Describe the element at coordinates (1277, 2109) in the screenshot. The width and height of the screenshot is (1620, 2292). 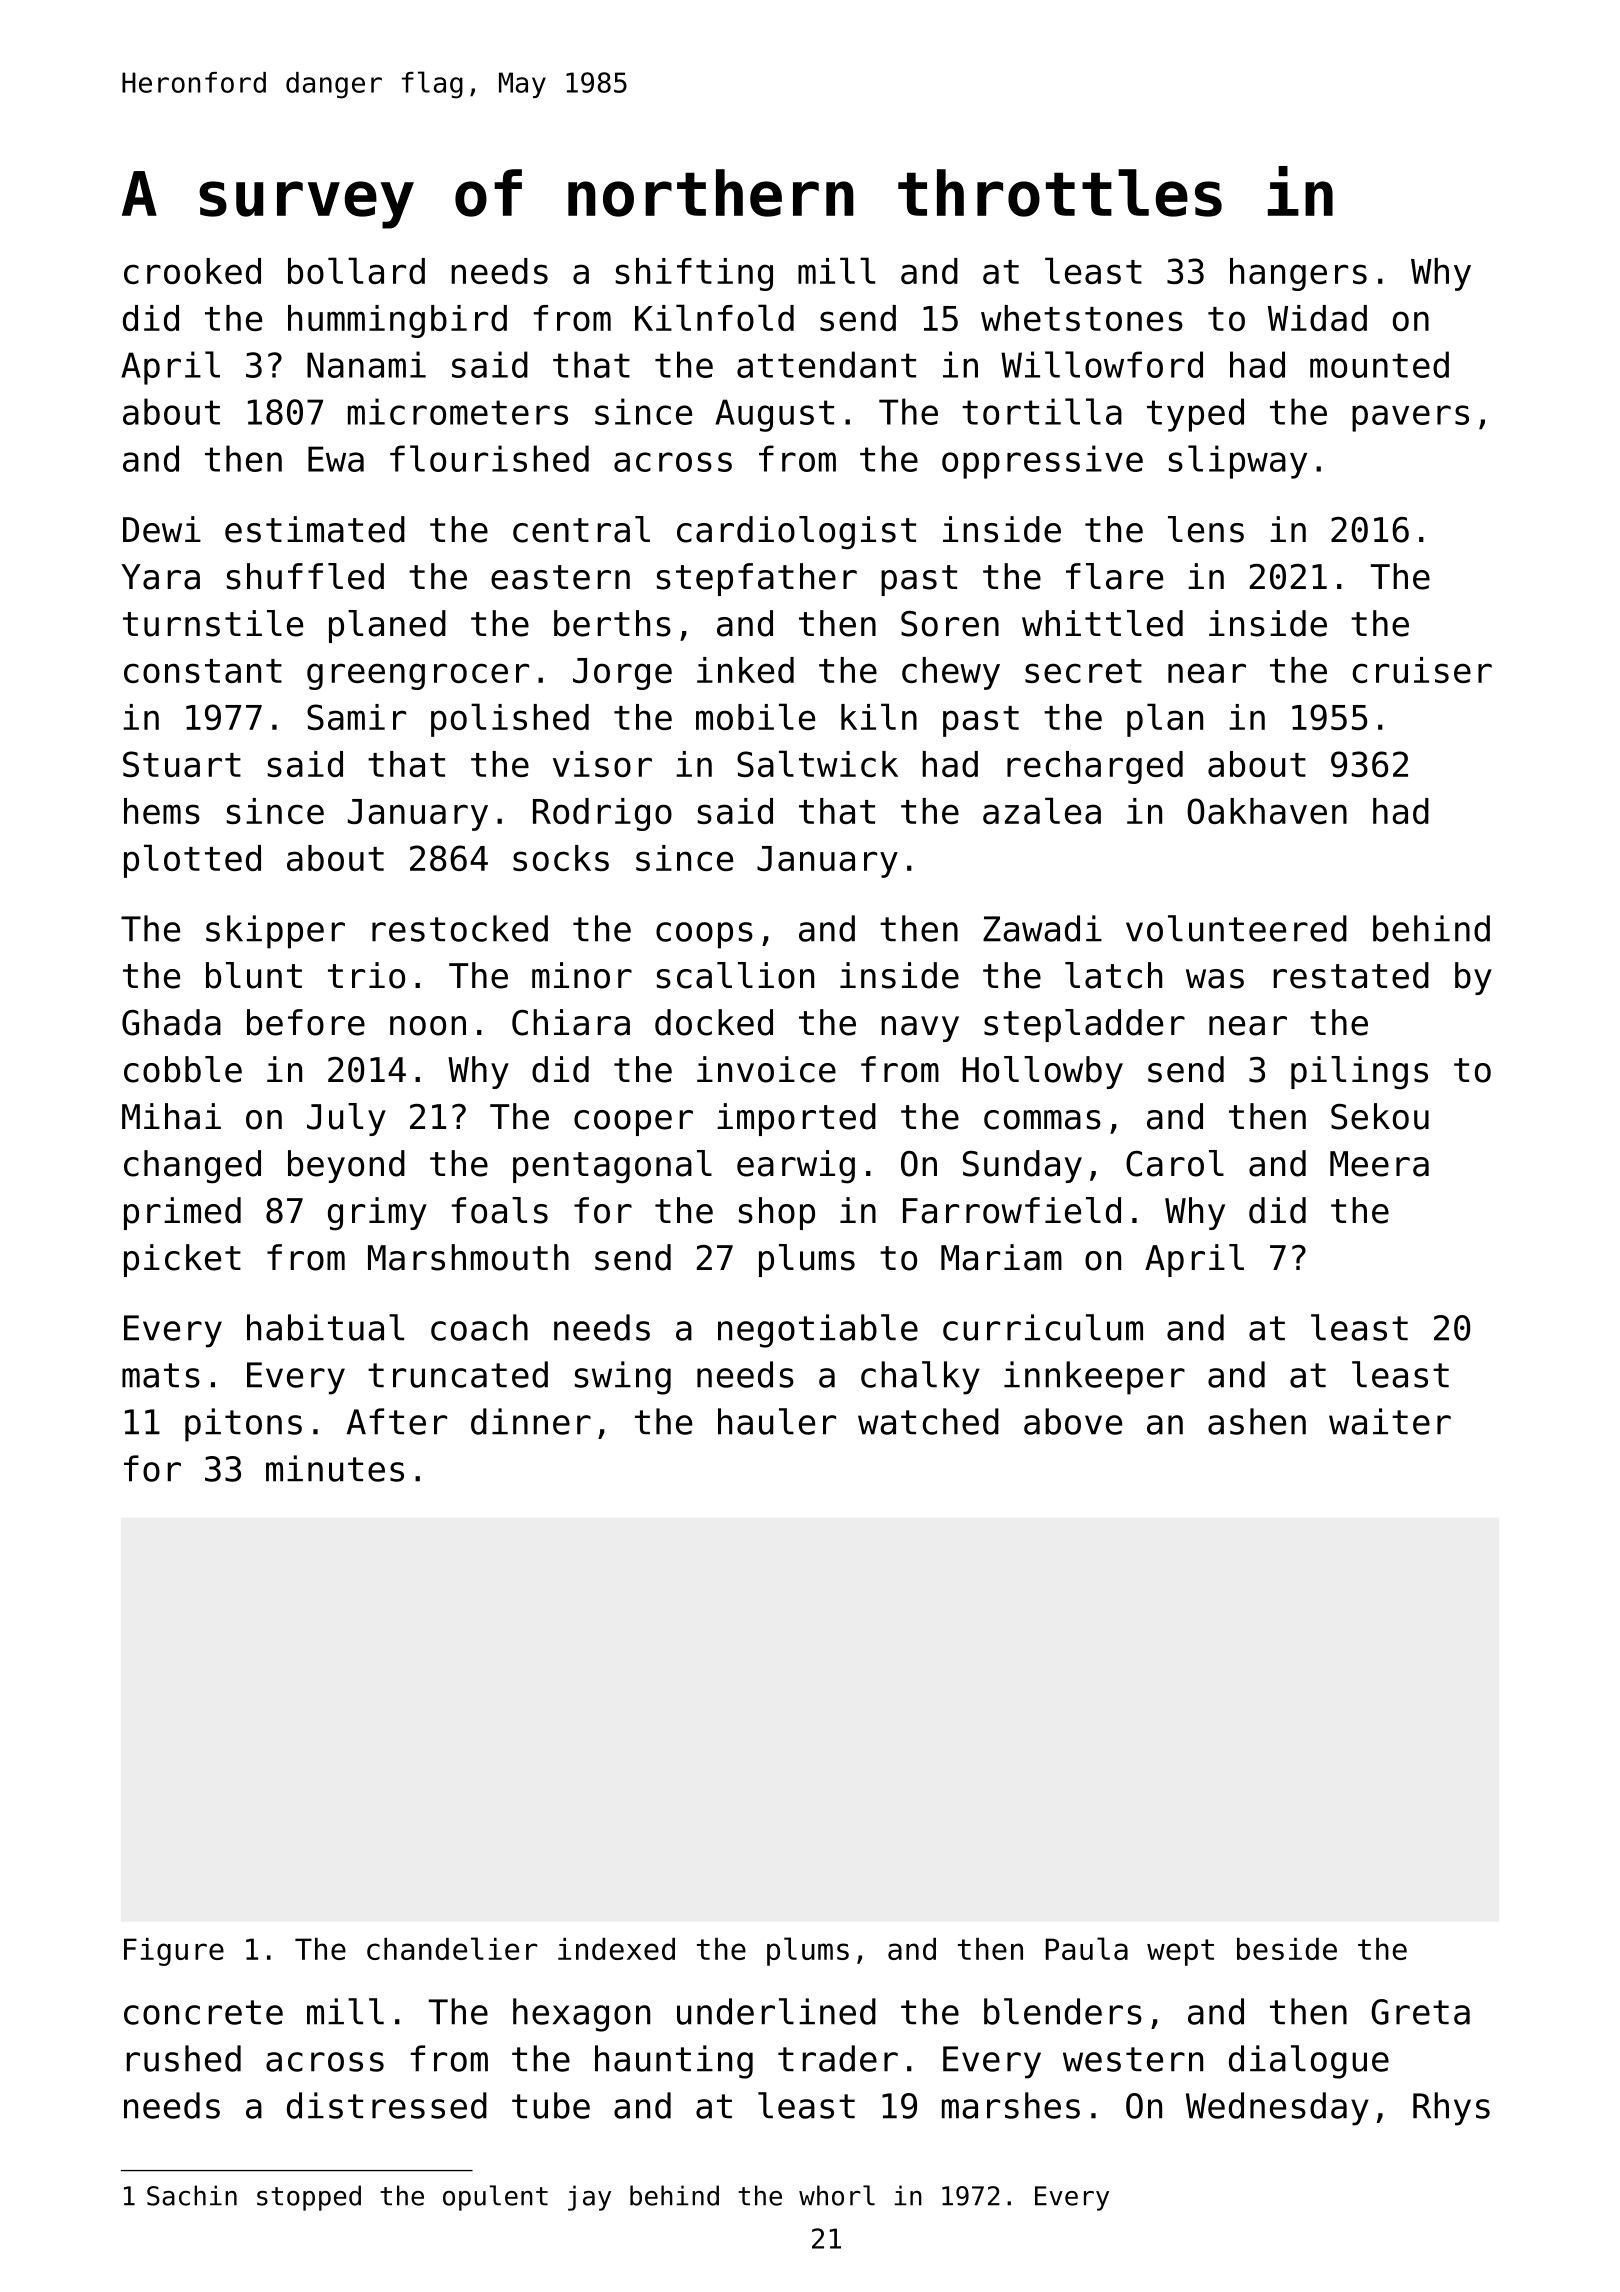
I see `Wednesday` at that location.
